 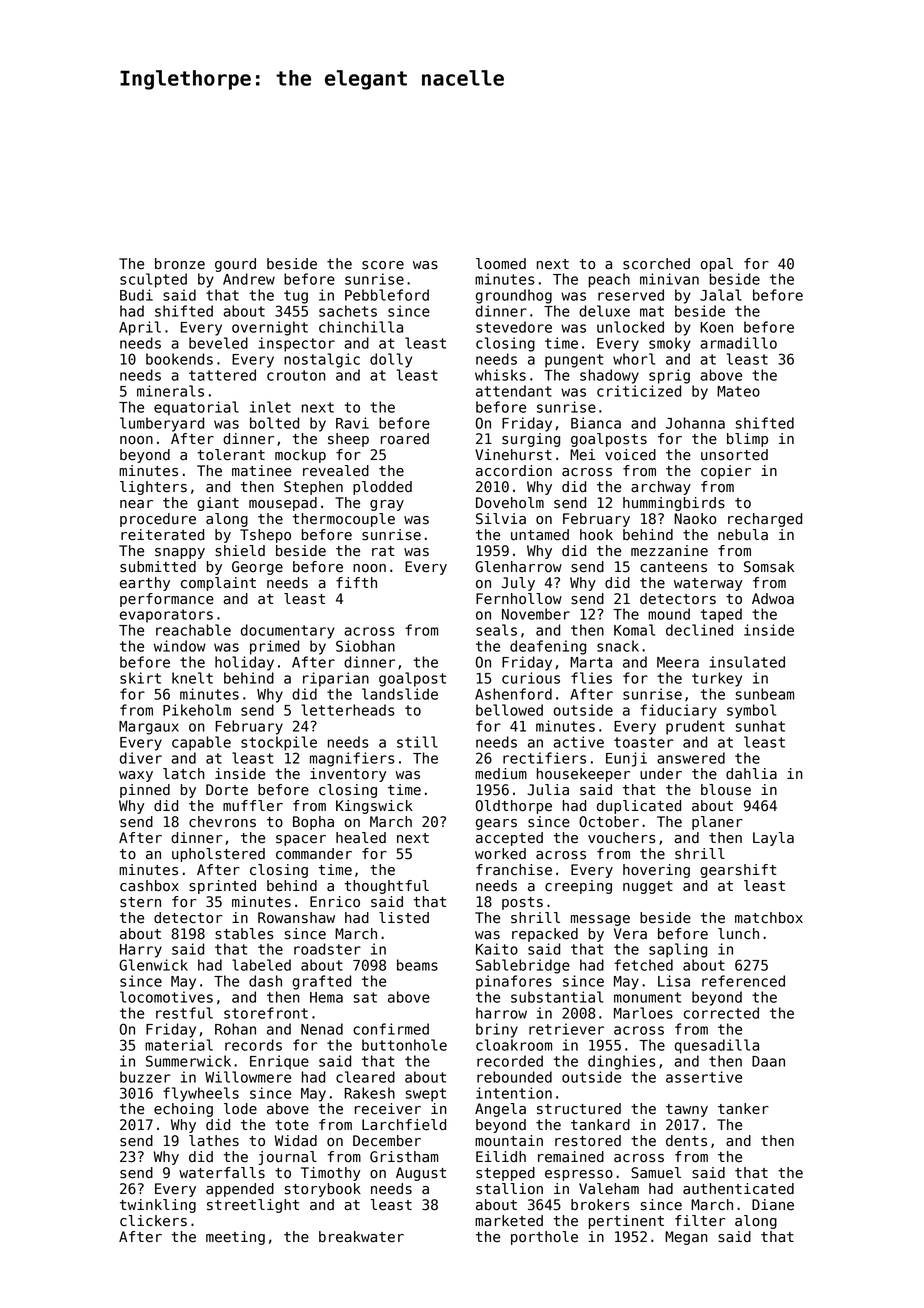 I want to click on Daan, so click(x=768, y=1061).
